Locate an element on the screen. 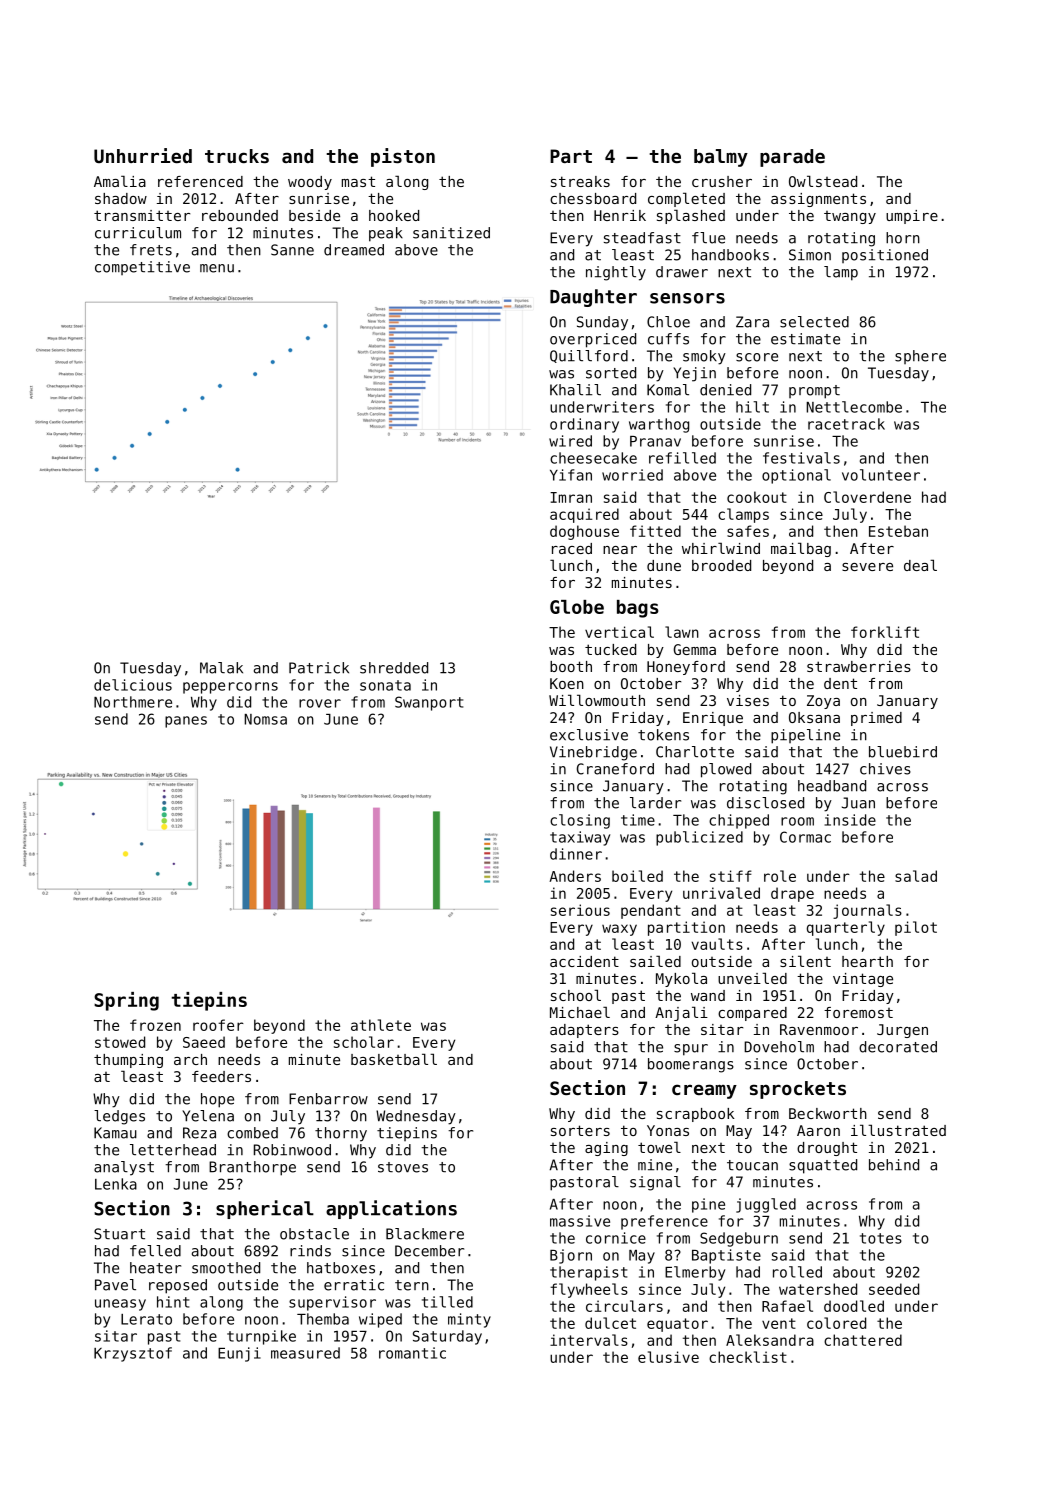  Swanport is located at coordinates (429, 703).
